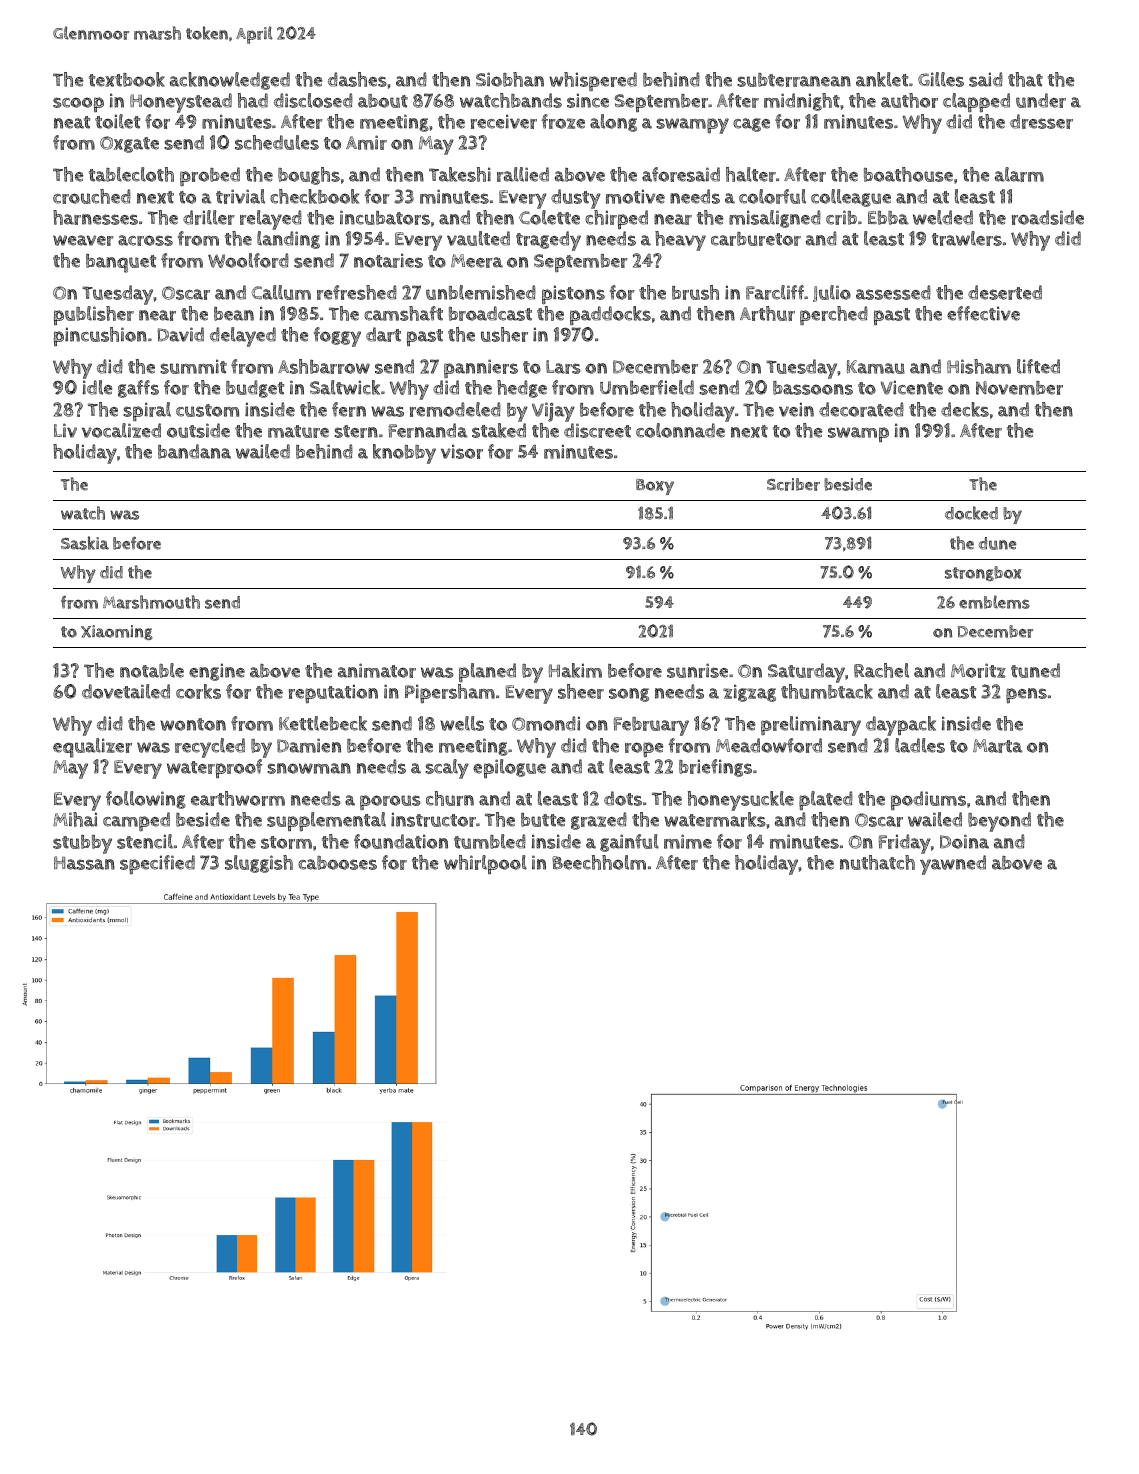 This screenshot has width=1139, height=1474. Describe the element at coordinates (194, 451) in the screenshot. I see `bandana` at that location.
